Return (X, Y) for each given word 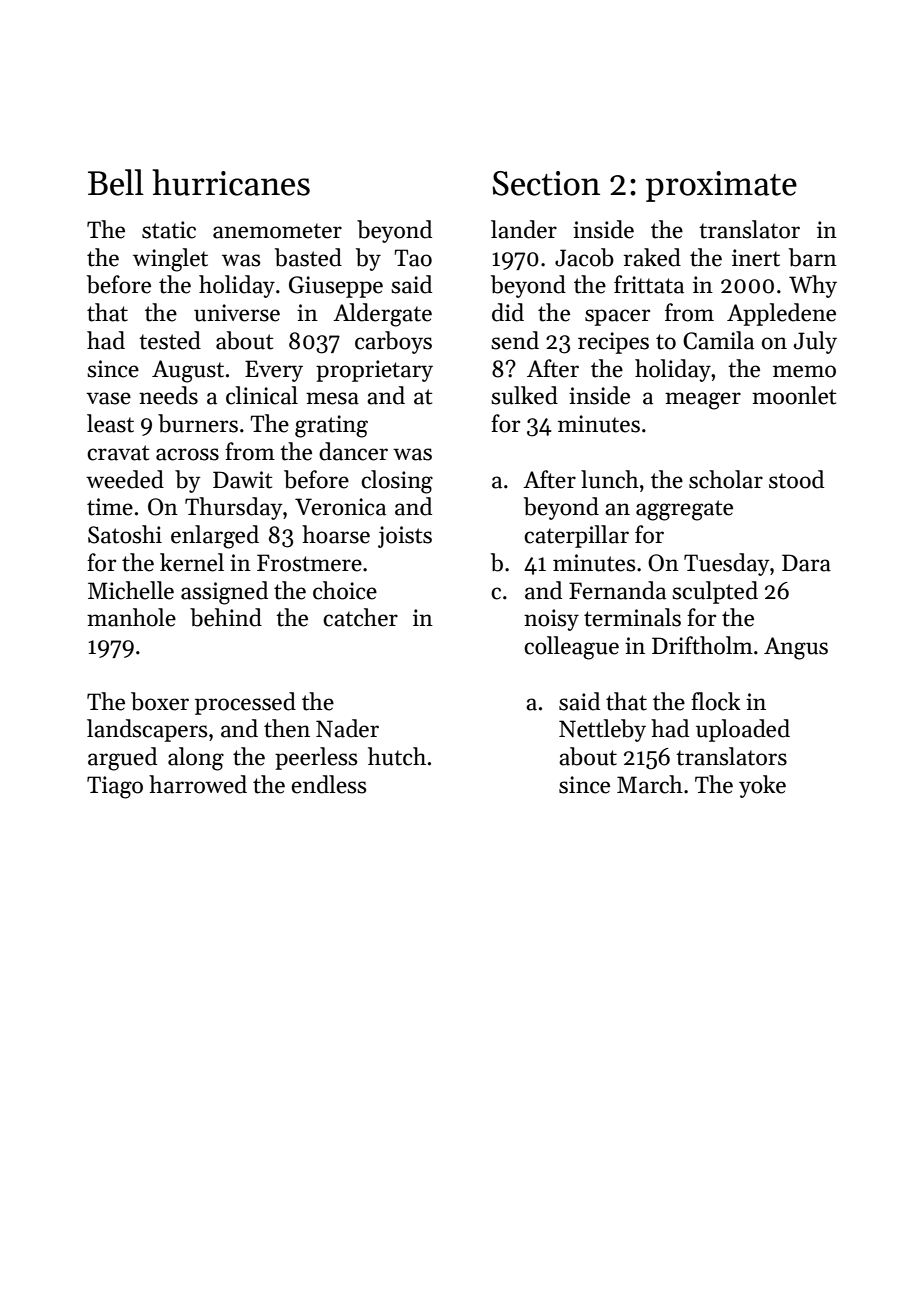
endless (328, 784)
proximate (721, 186)
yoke (762, 786)
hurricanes (231, 182)
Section (546, 183)
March (650, 784)
